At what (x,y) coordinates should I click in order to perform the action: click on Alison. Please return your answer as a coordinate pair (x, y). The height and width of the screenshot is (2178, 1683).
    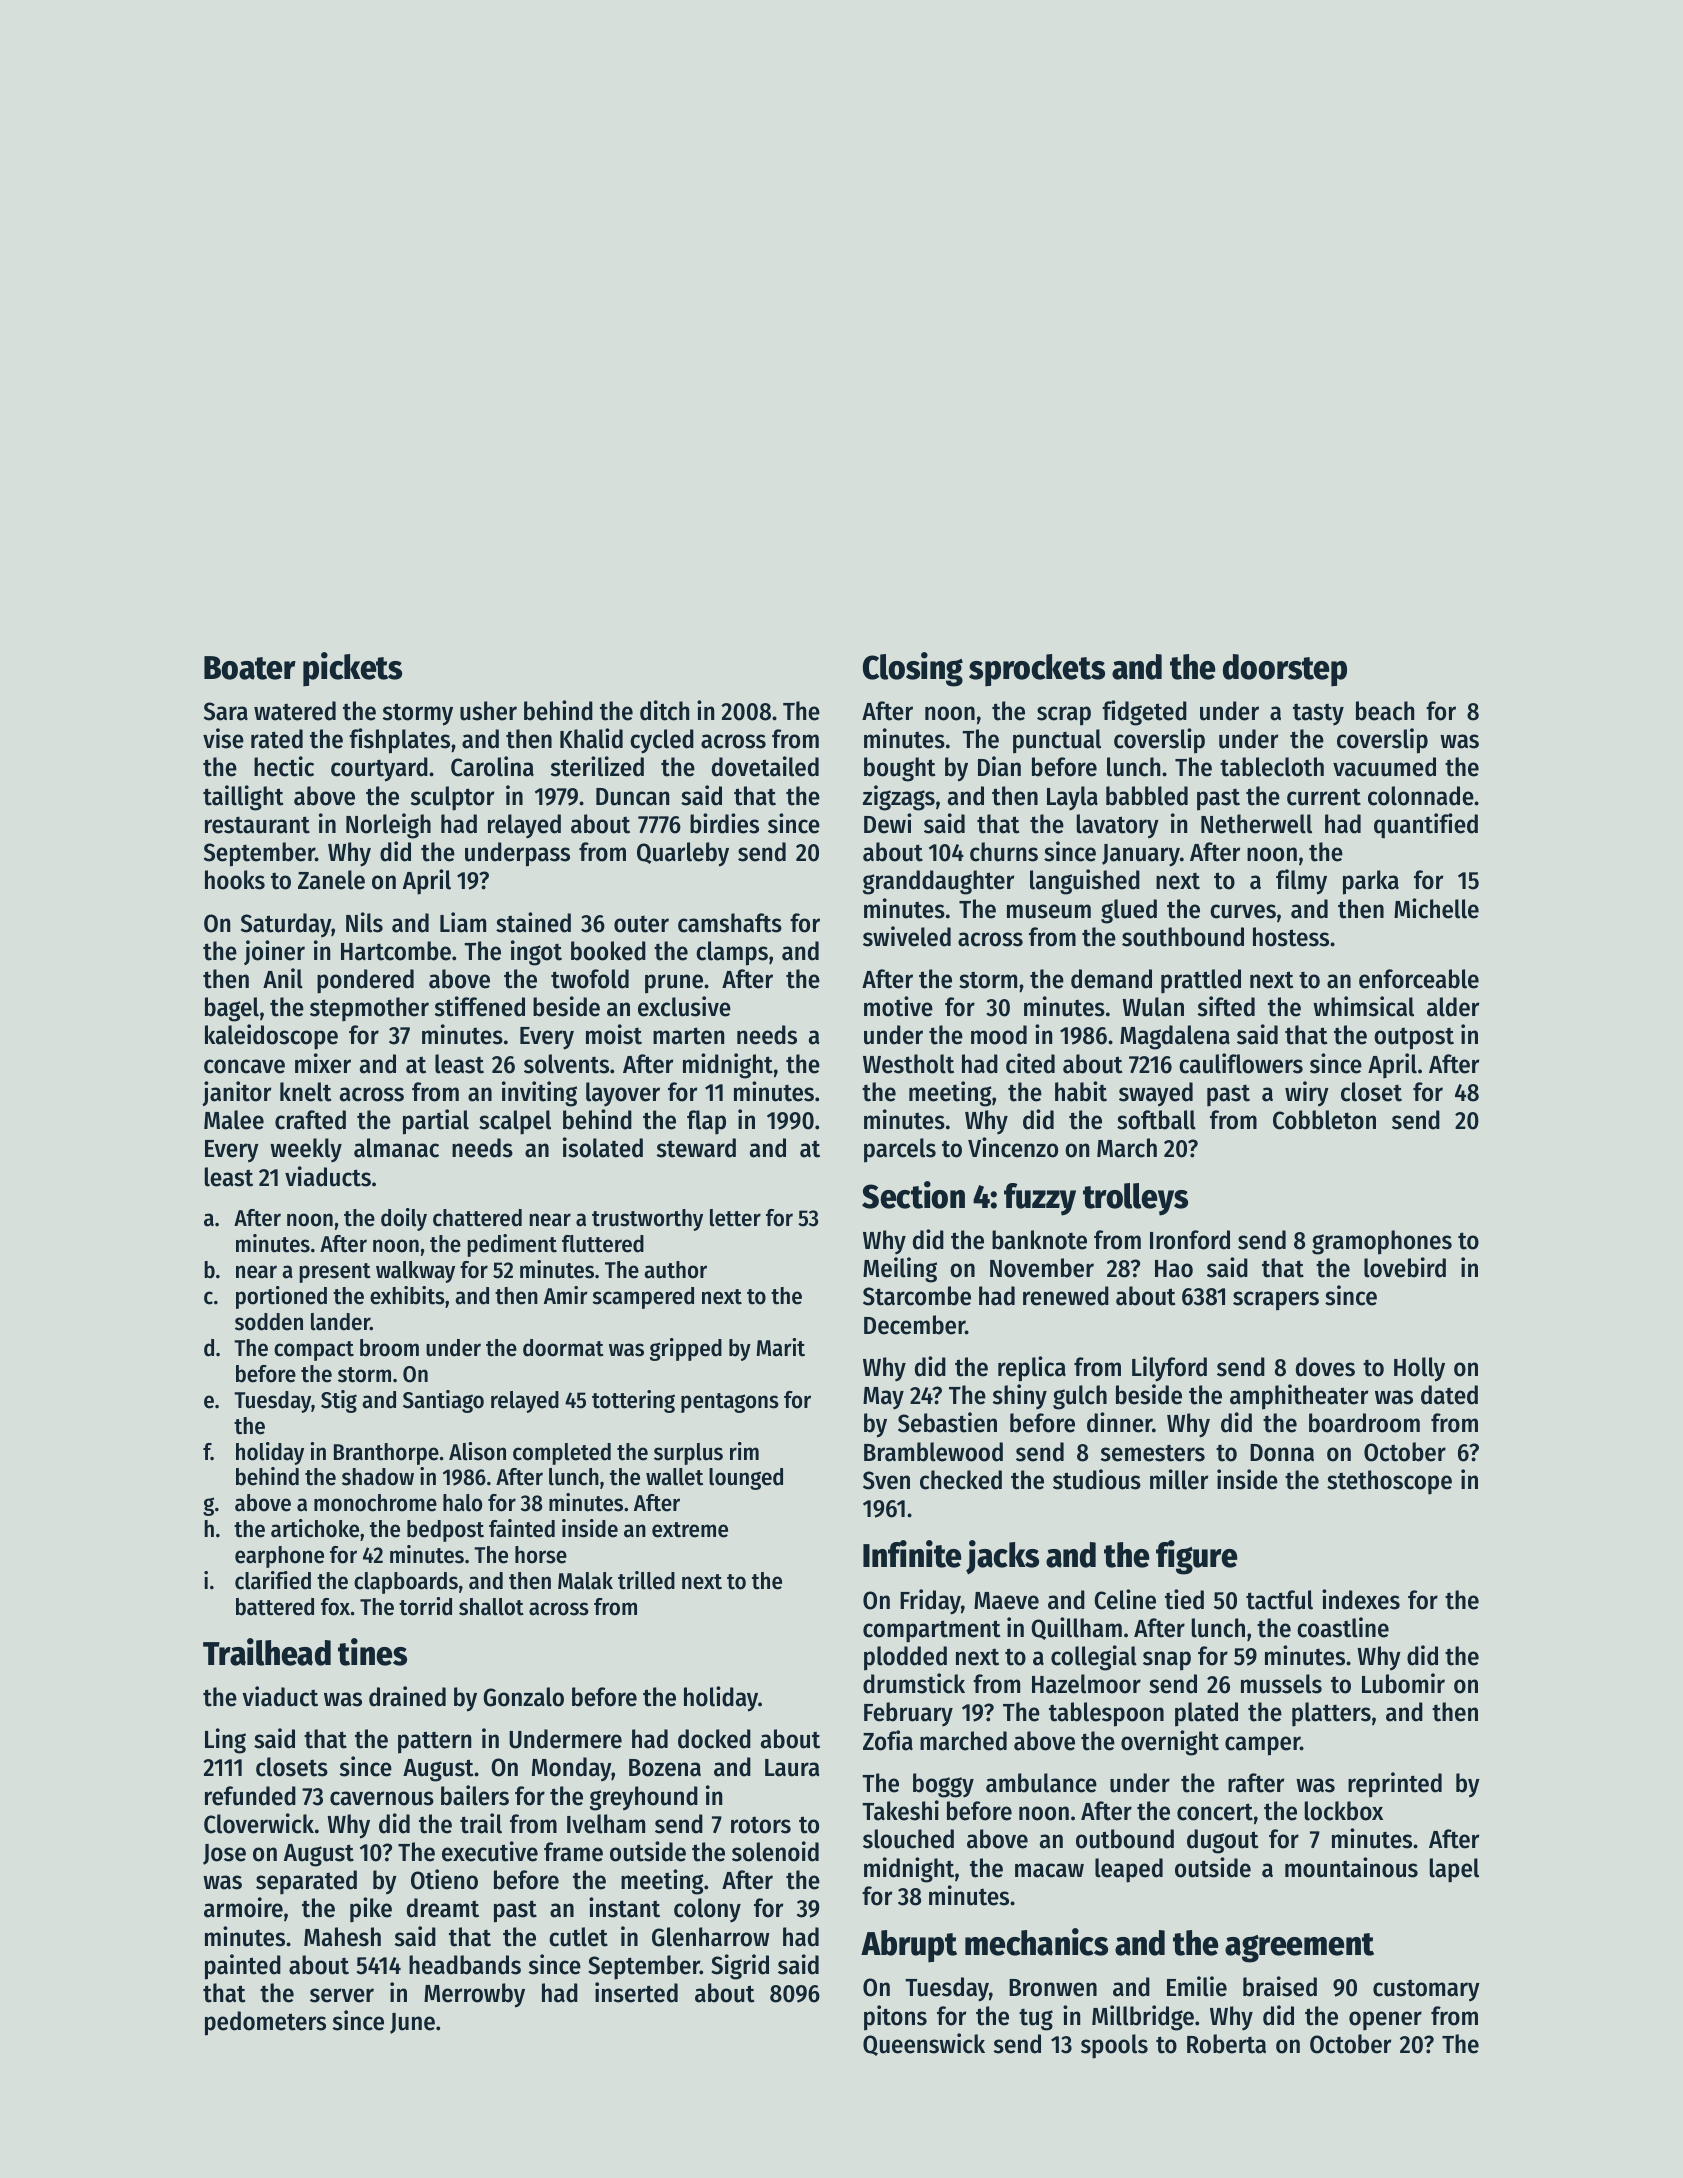
    Looking at the image, I should click on (477, 1451).
